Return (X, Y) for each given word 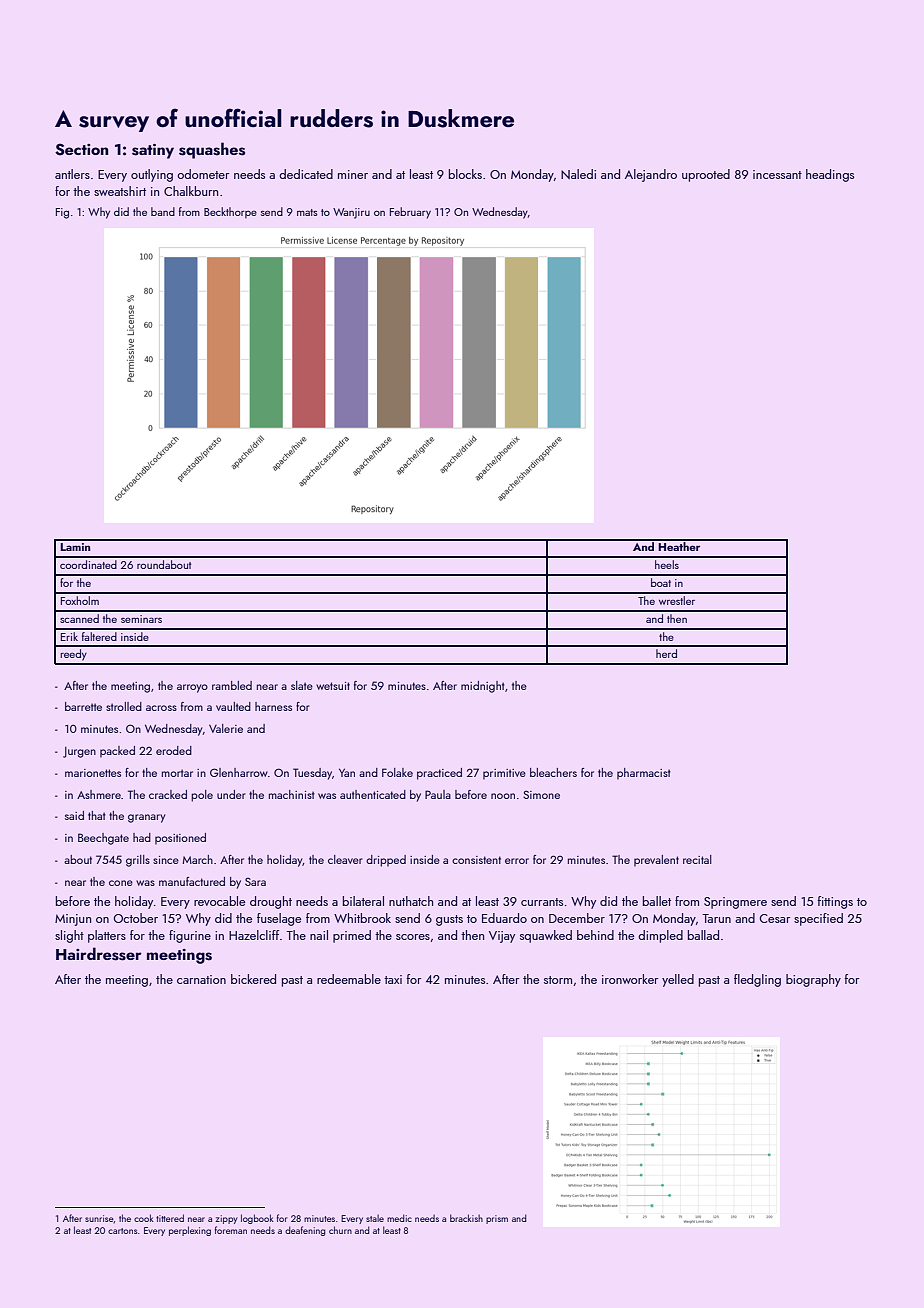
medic (399, 1218)
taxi (393, 979)
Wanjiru (351, 213)
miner (353, 174)
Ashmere (99, 794)
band (163, 211)
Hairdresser (99, 954)
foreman (231, 1230)
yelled (678, 980)
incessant (777, 174)
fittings (835, 902)
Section (81, 149)
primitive (504, 774)
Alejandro (651, 175)
